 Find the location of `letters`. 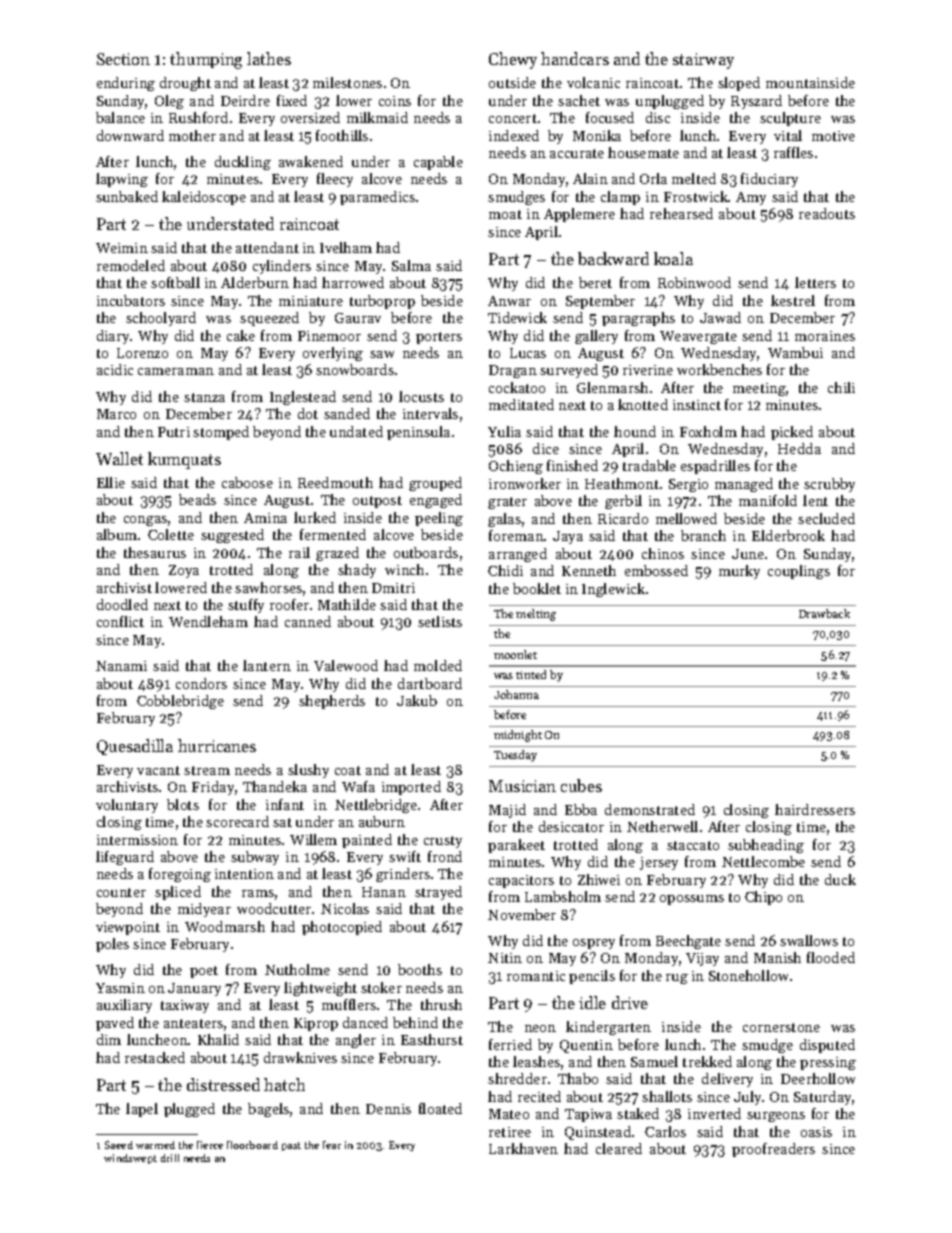

letters is located at coordinates (815, 282).
